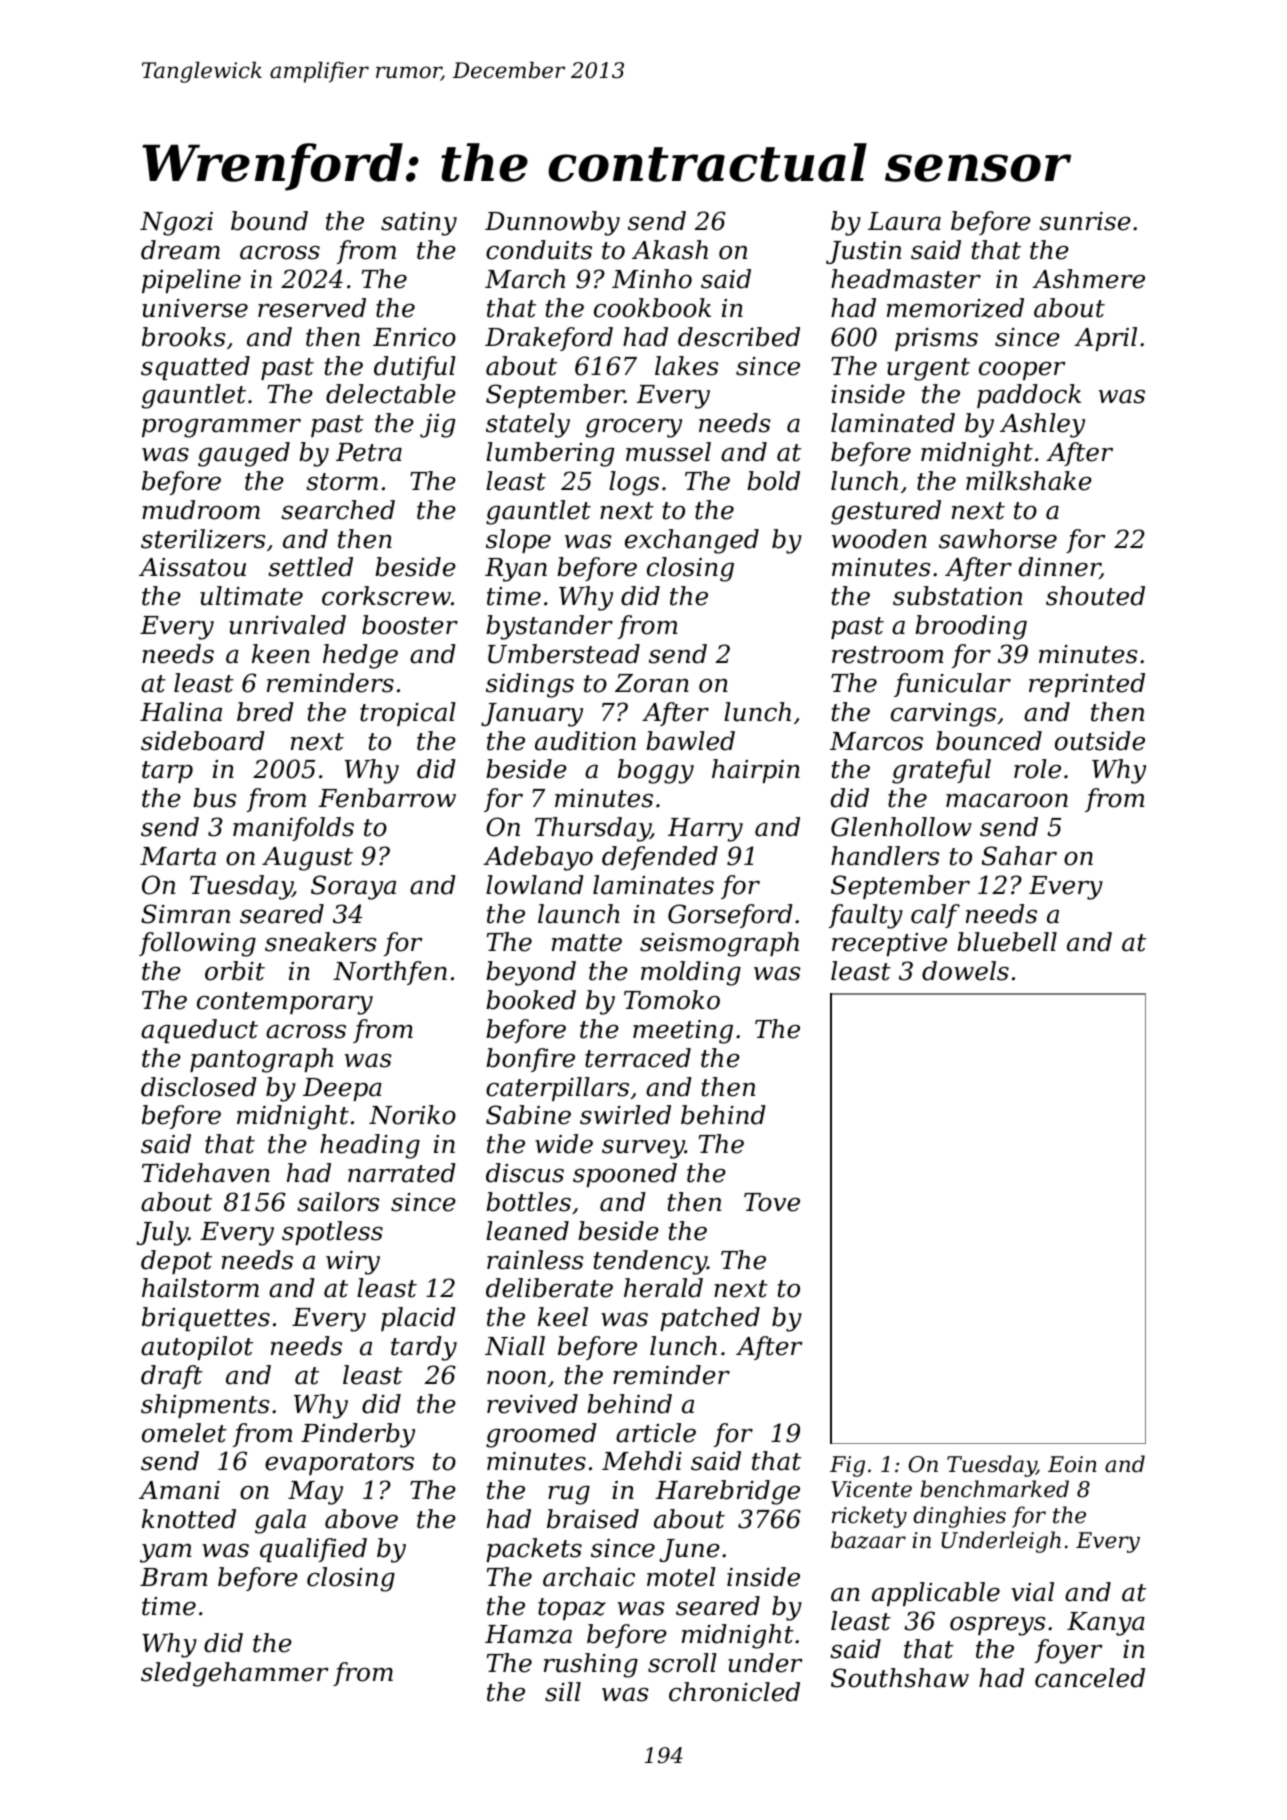 Image resolution: width=1287 pixels, height=1820 pixels. I want to click on tardy, so click(424, 1348).
